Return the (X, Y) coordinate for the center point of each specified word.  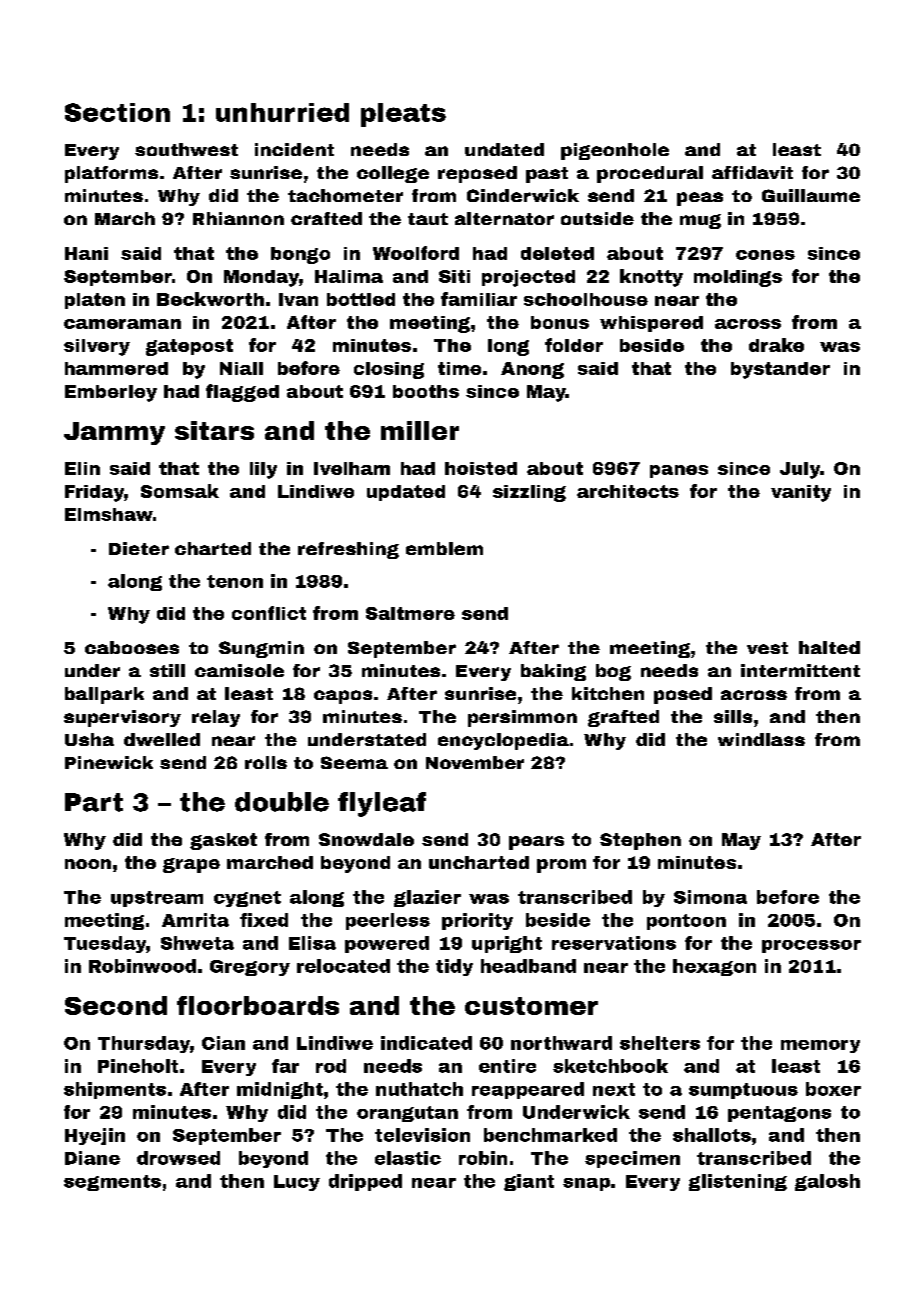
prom (561, 866)
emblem (444, 548)
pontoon (686, 922)
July (800, 470)
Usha (89, 739)
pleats (403, 115)
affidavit (752, 172)
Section (117, 112)
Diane (92, 1158)
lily (263, 470)
